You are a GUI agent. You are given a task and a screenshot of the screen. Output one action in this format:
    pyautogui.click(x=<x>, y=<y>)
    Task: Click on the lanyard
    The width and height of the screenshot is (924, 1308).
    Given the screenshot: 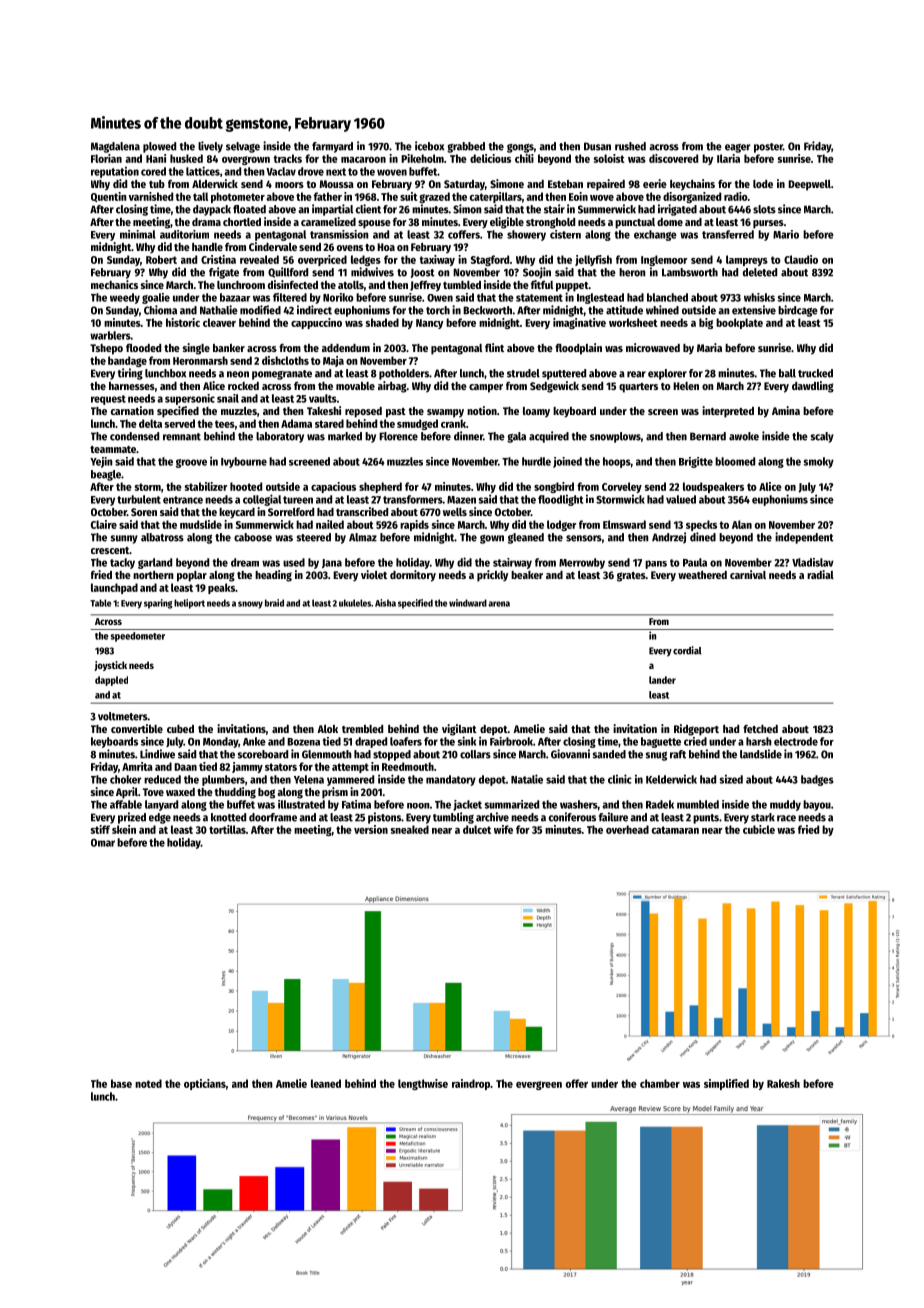 What is the action you would take?
    pyautogui.click(x=161, y=805)
